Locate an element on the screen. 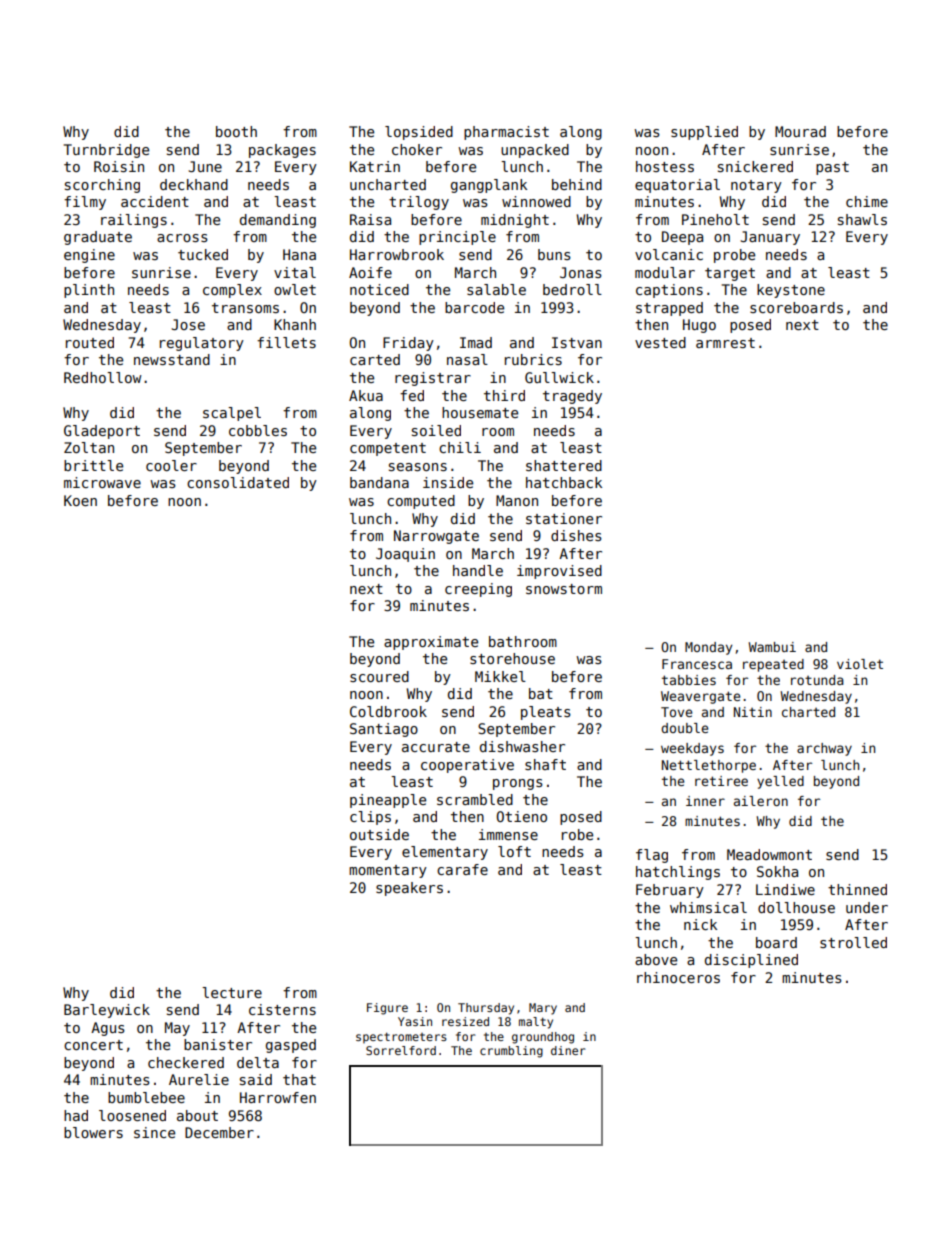  diner is located at coordinates (568, 1050).
